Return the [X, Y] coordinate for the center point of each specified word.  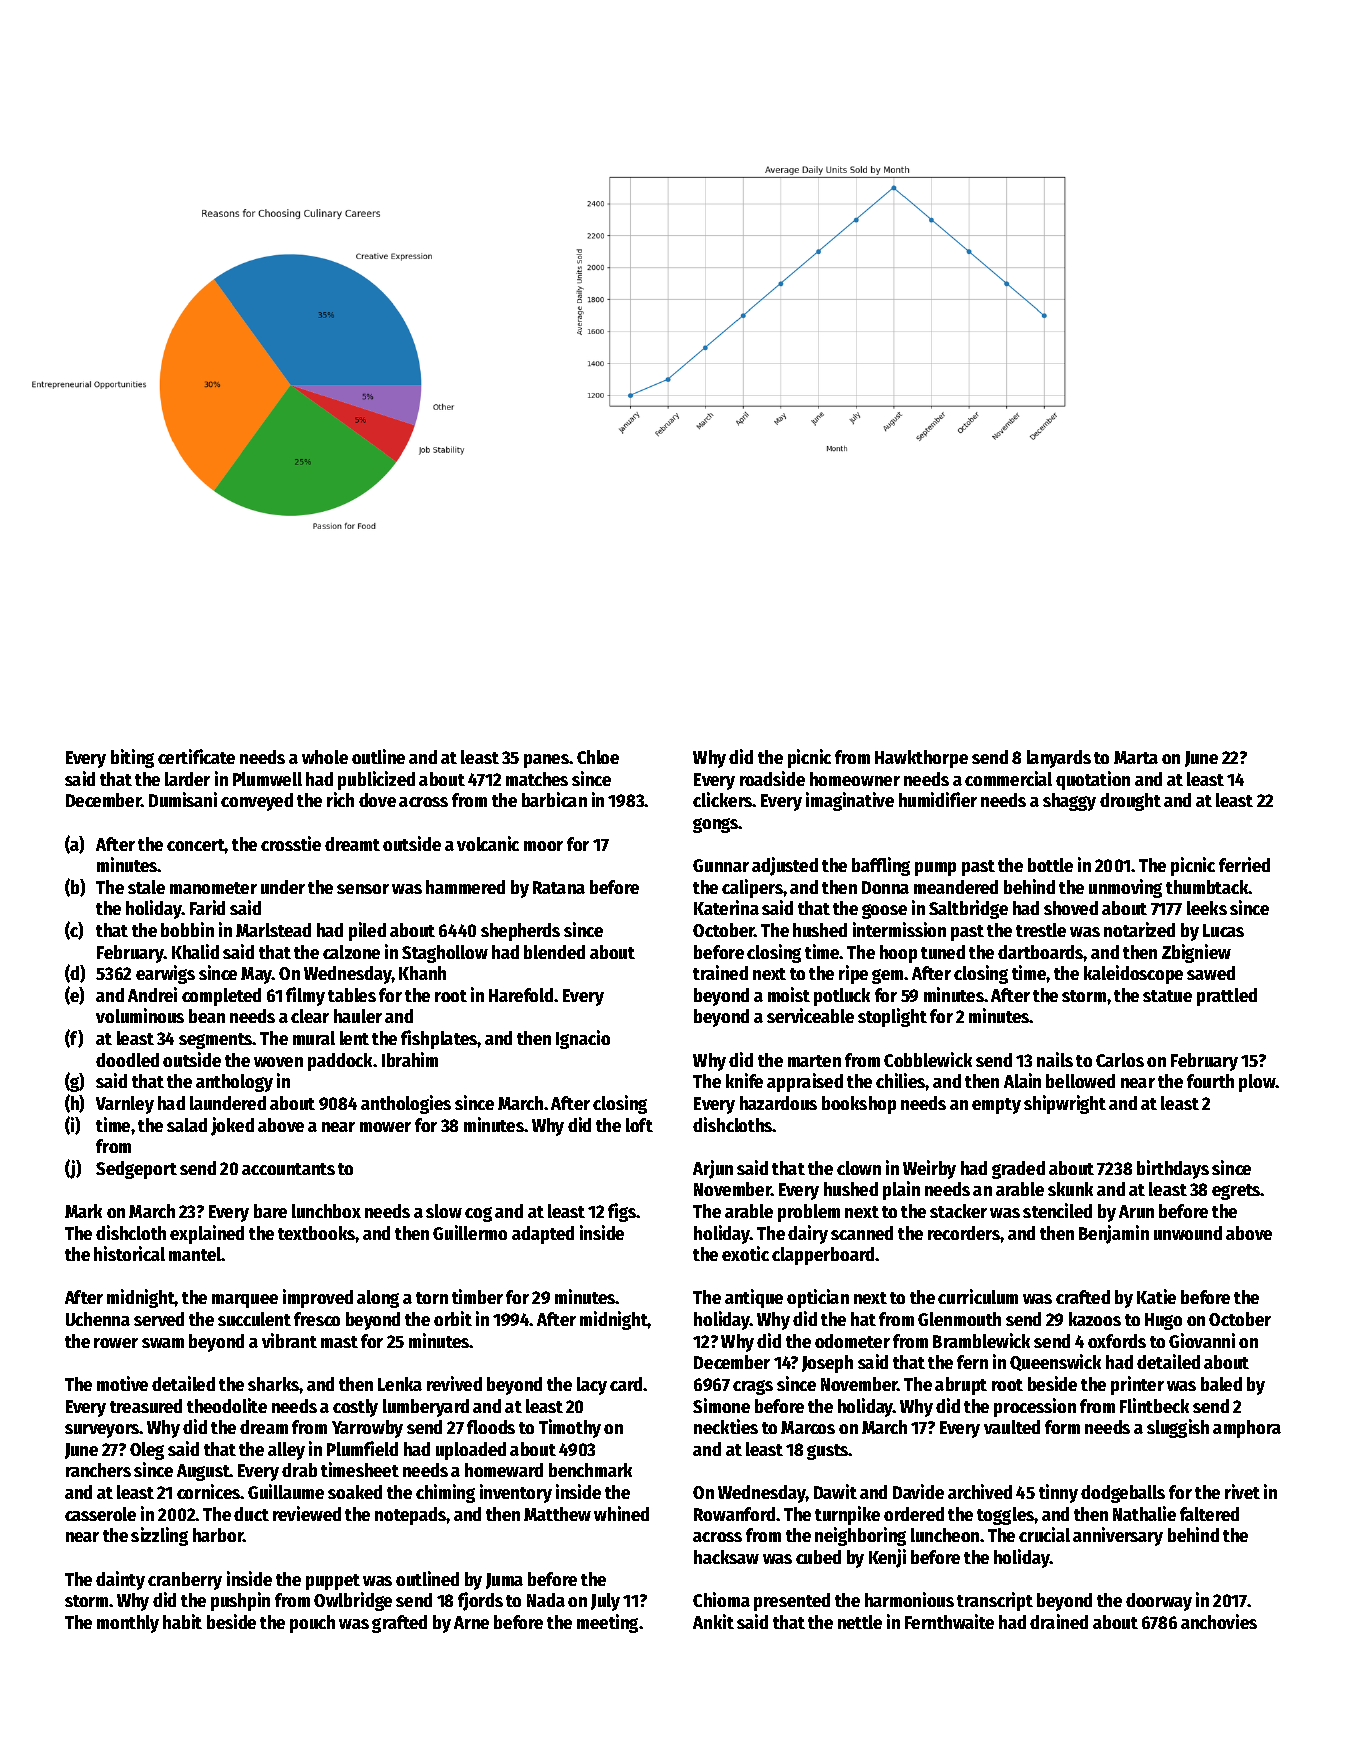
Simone [721, 1405]
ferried [1244, 864]
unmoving [1125, 888]
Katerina [726, 907]
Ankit [713, 1621]
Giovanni [1202, 1340]
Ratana [559, 887]
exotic [745, 1253]
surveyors [102, 1431]
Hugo [1163, 1321]
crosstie [291, 843]
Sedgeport [136, 1170]
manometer [213, 888]
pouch [312, 1624]
